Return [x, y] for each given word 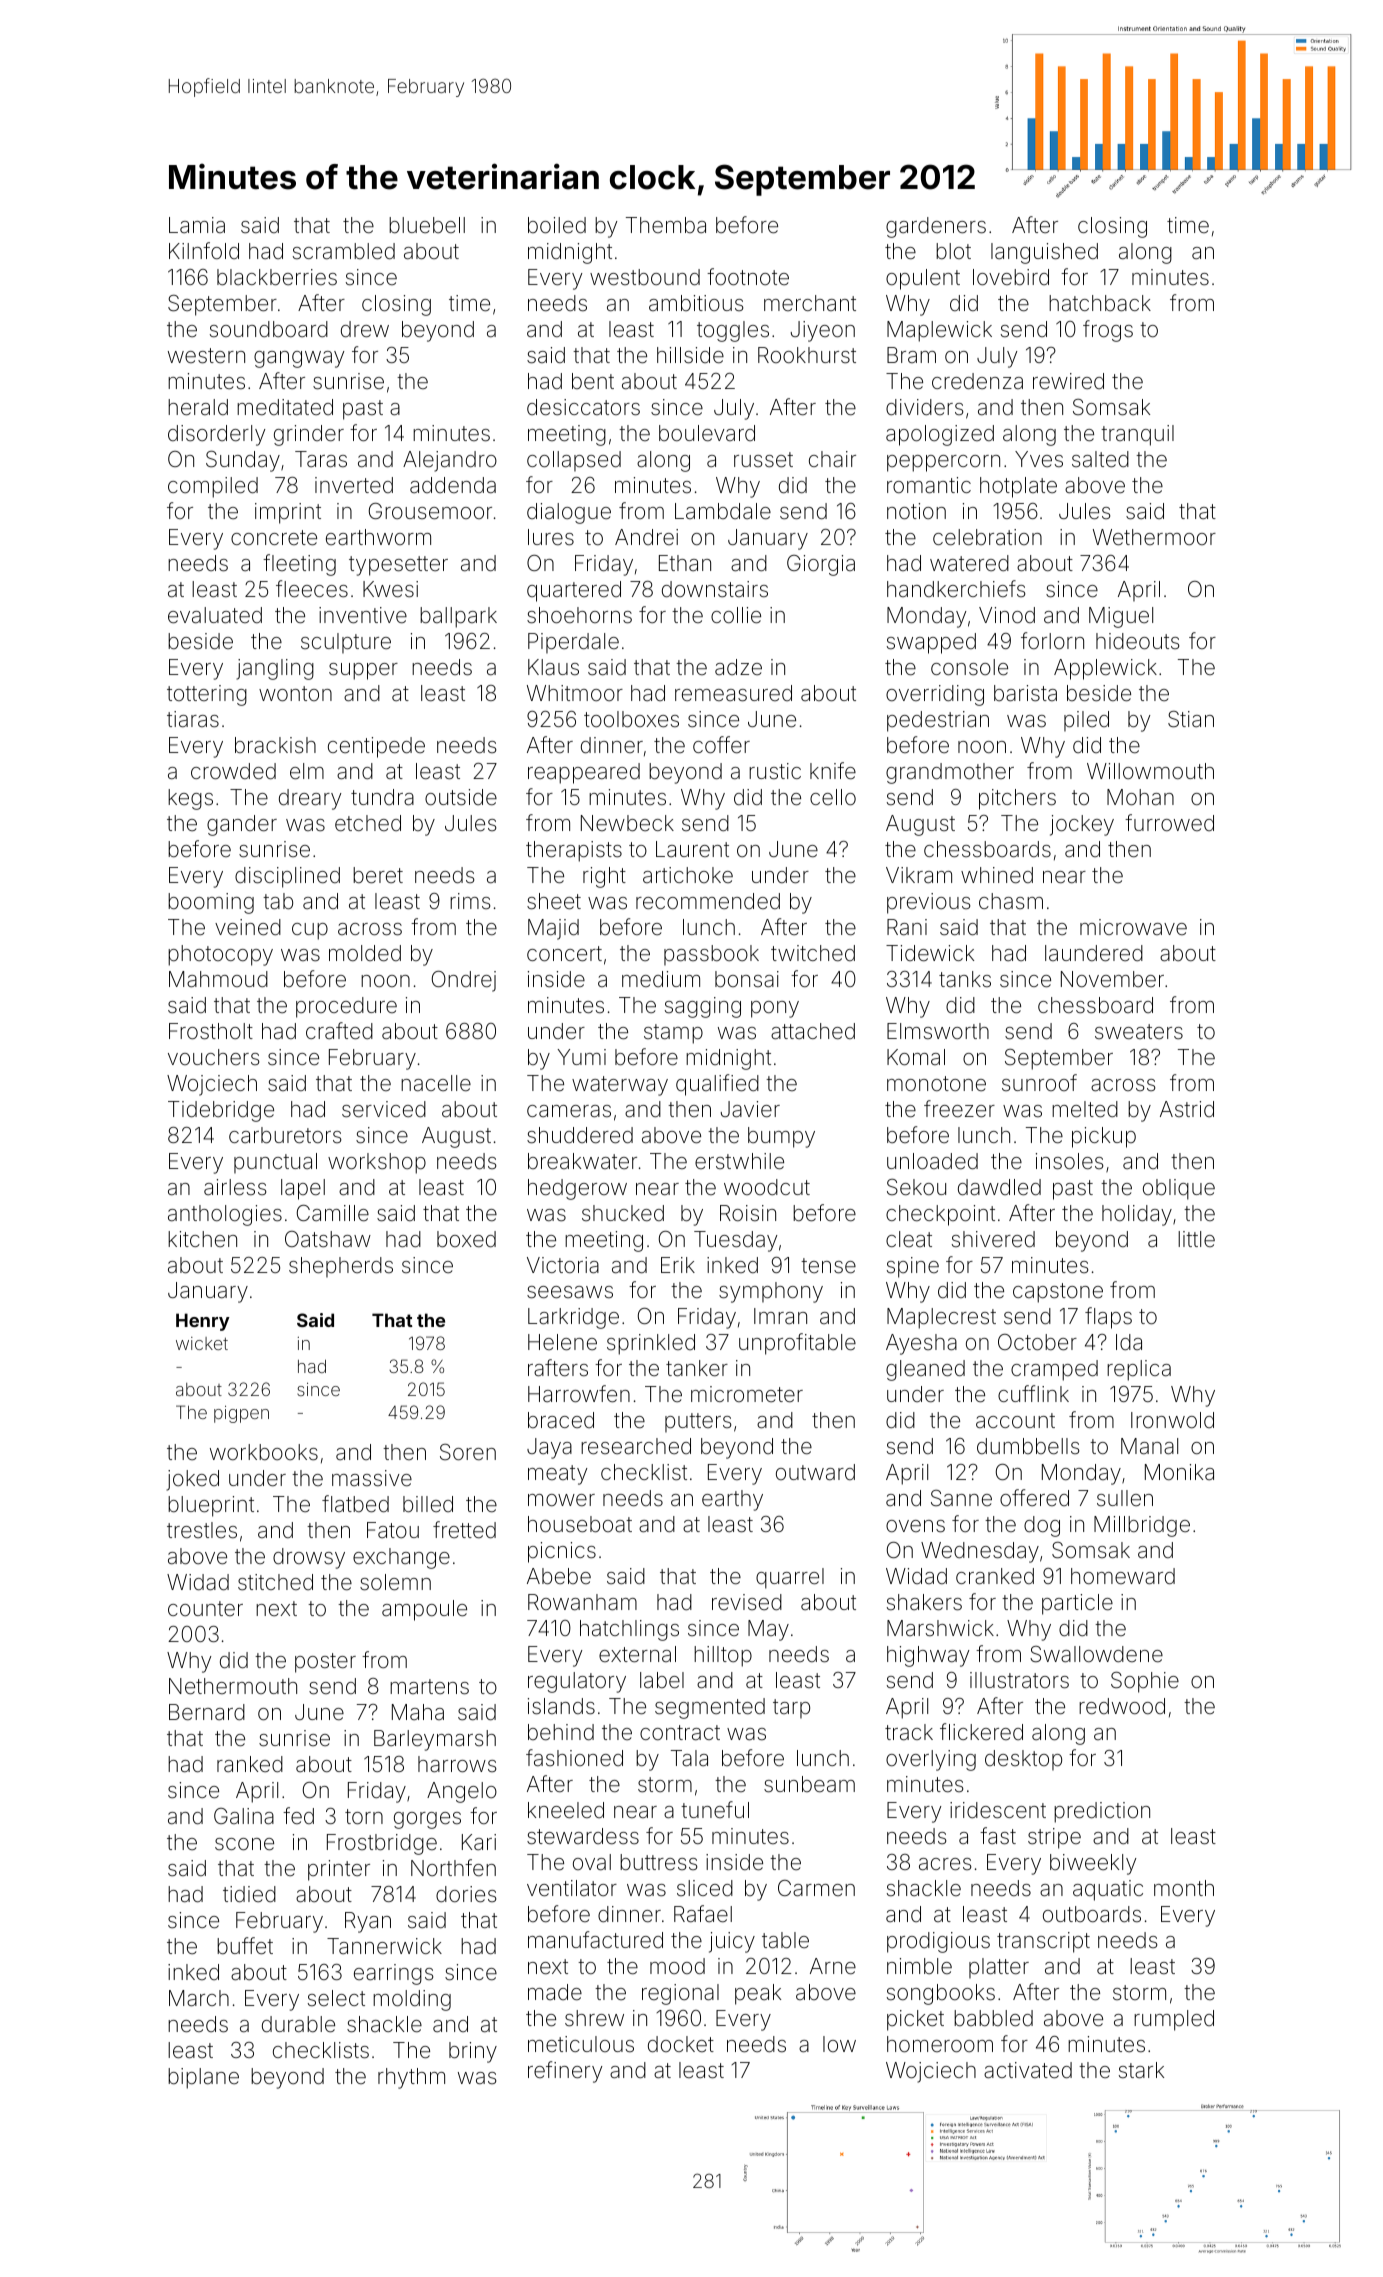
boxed [466, 1239]
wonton [295, 693]
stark [1141, 2070]
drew [365, 329]
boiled [557, 225]
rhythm [411, 2078]
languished [1044, 253]
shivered [993, 1239]
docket [681, 2044]
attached [813, 1031]
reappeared [584, 773]
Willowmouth [1150, 771]
